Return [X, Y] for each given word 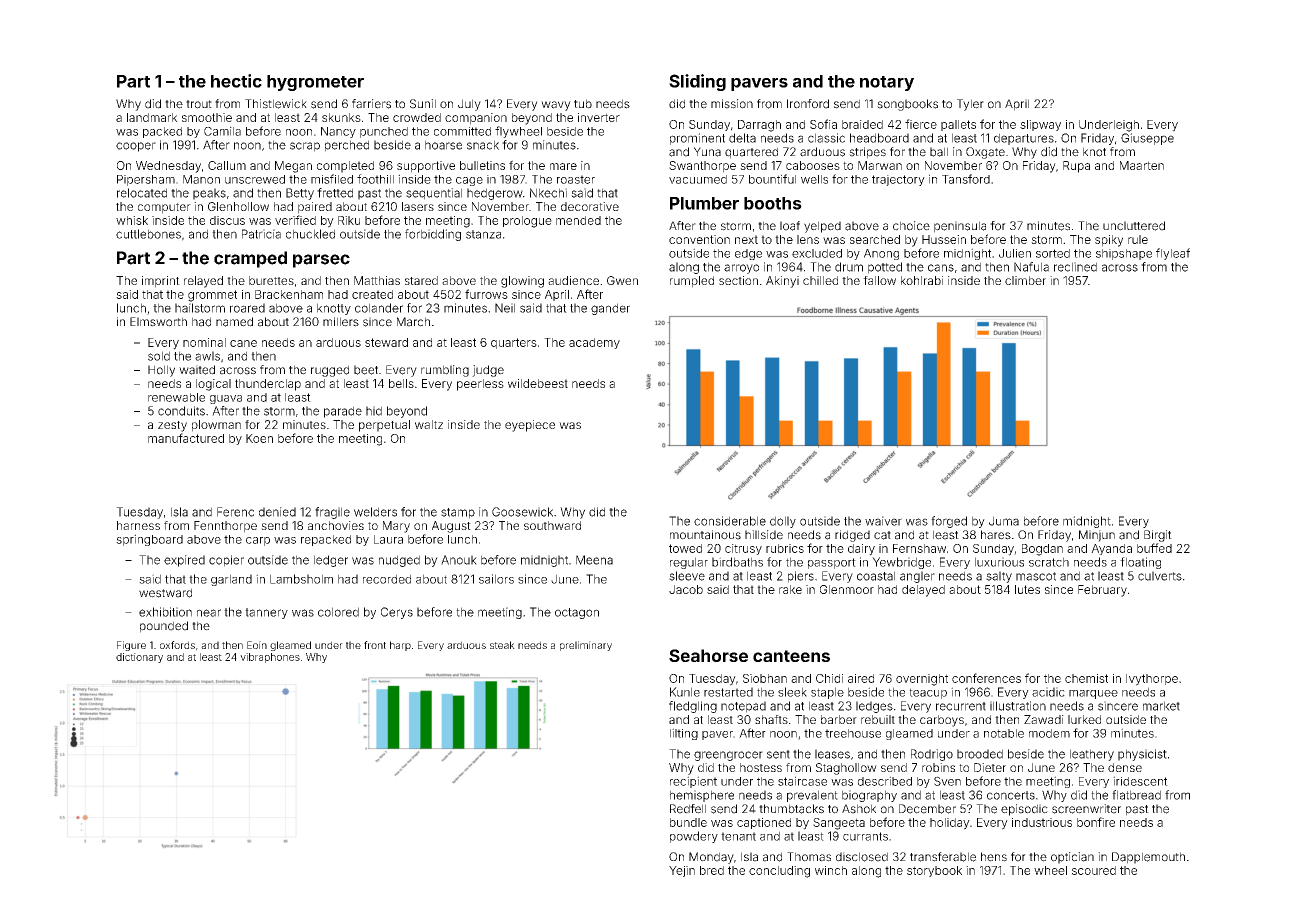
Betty [300, 194]
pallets [958, 125]
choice [911, 226]
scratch [1049, 562]
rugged [330, 371]
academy [594, 343]
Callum [227, 165]
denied [277, 512]
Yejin [682, 871]
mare [563, 166]
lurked [1084, 719]
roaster [576, 179]
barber [839, 719]
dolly [783, 522]
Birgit [1158, 536]
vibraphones [270, 658]
